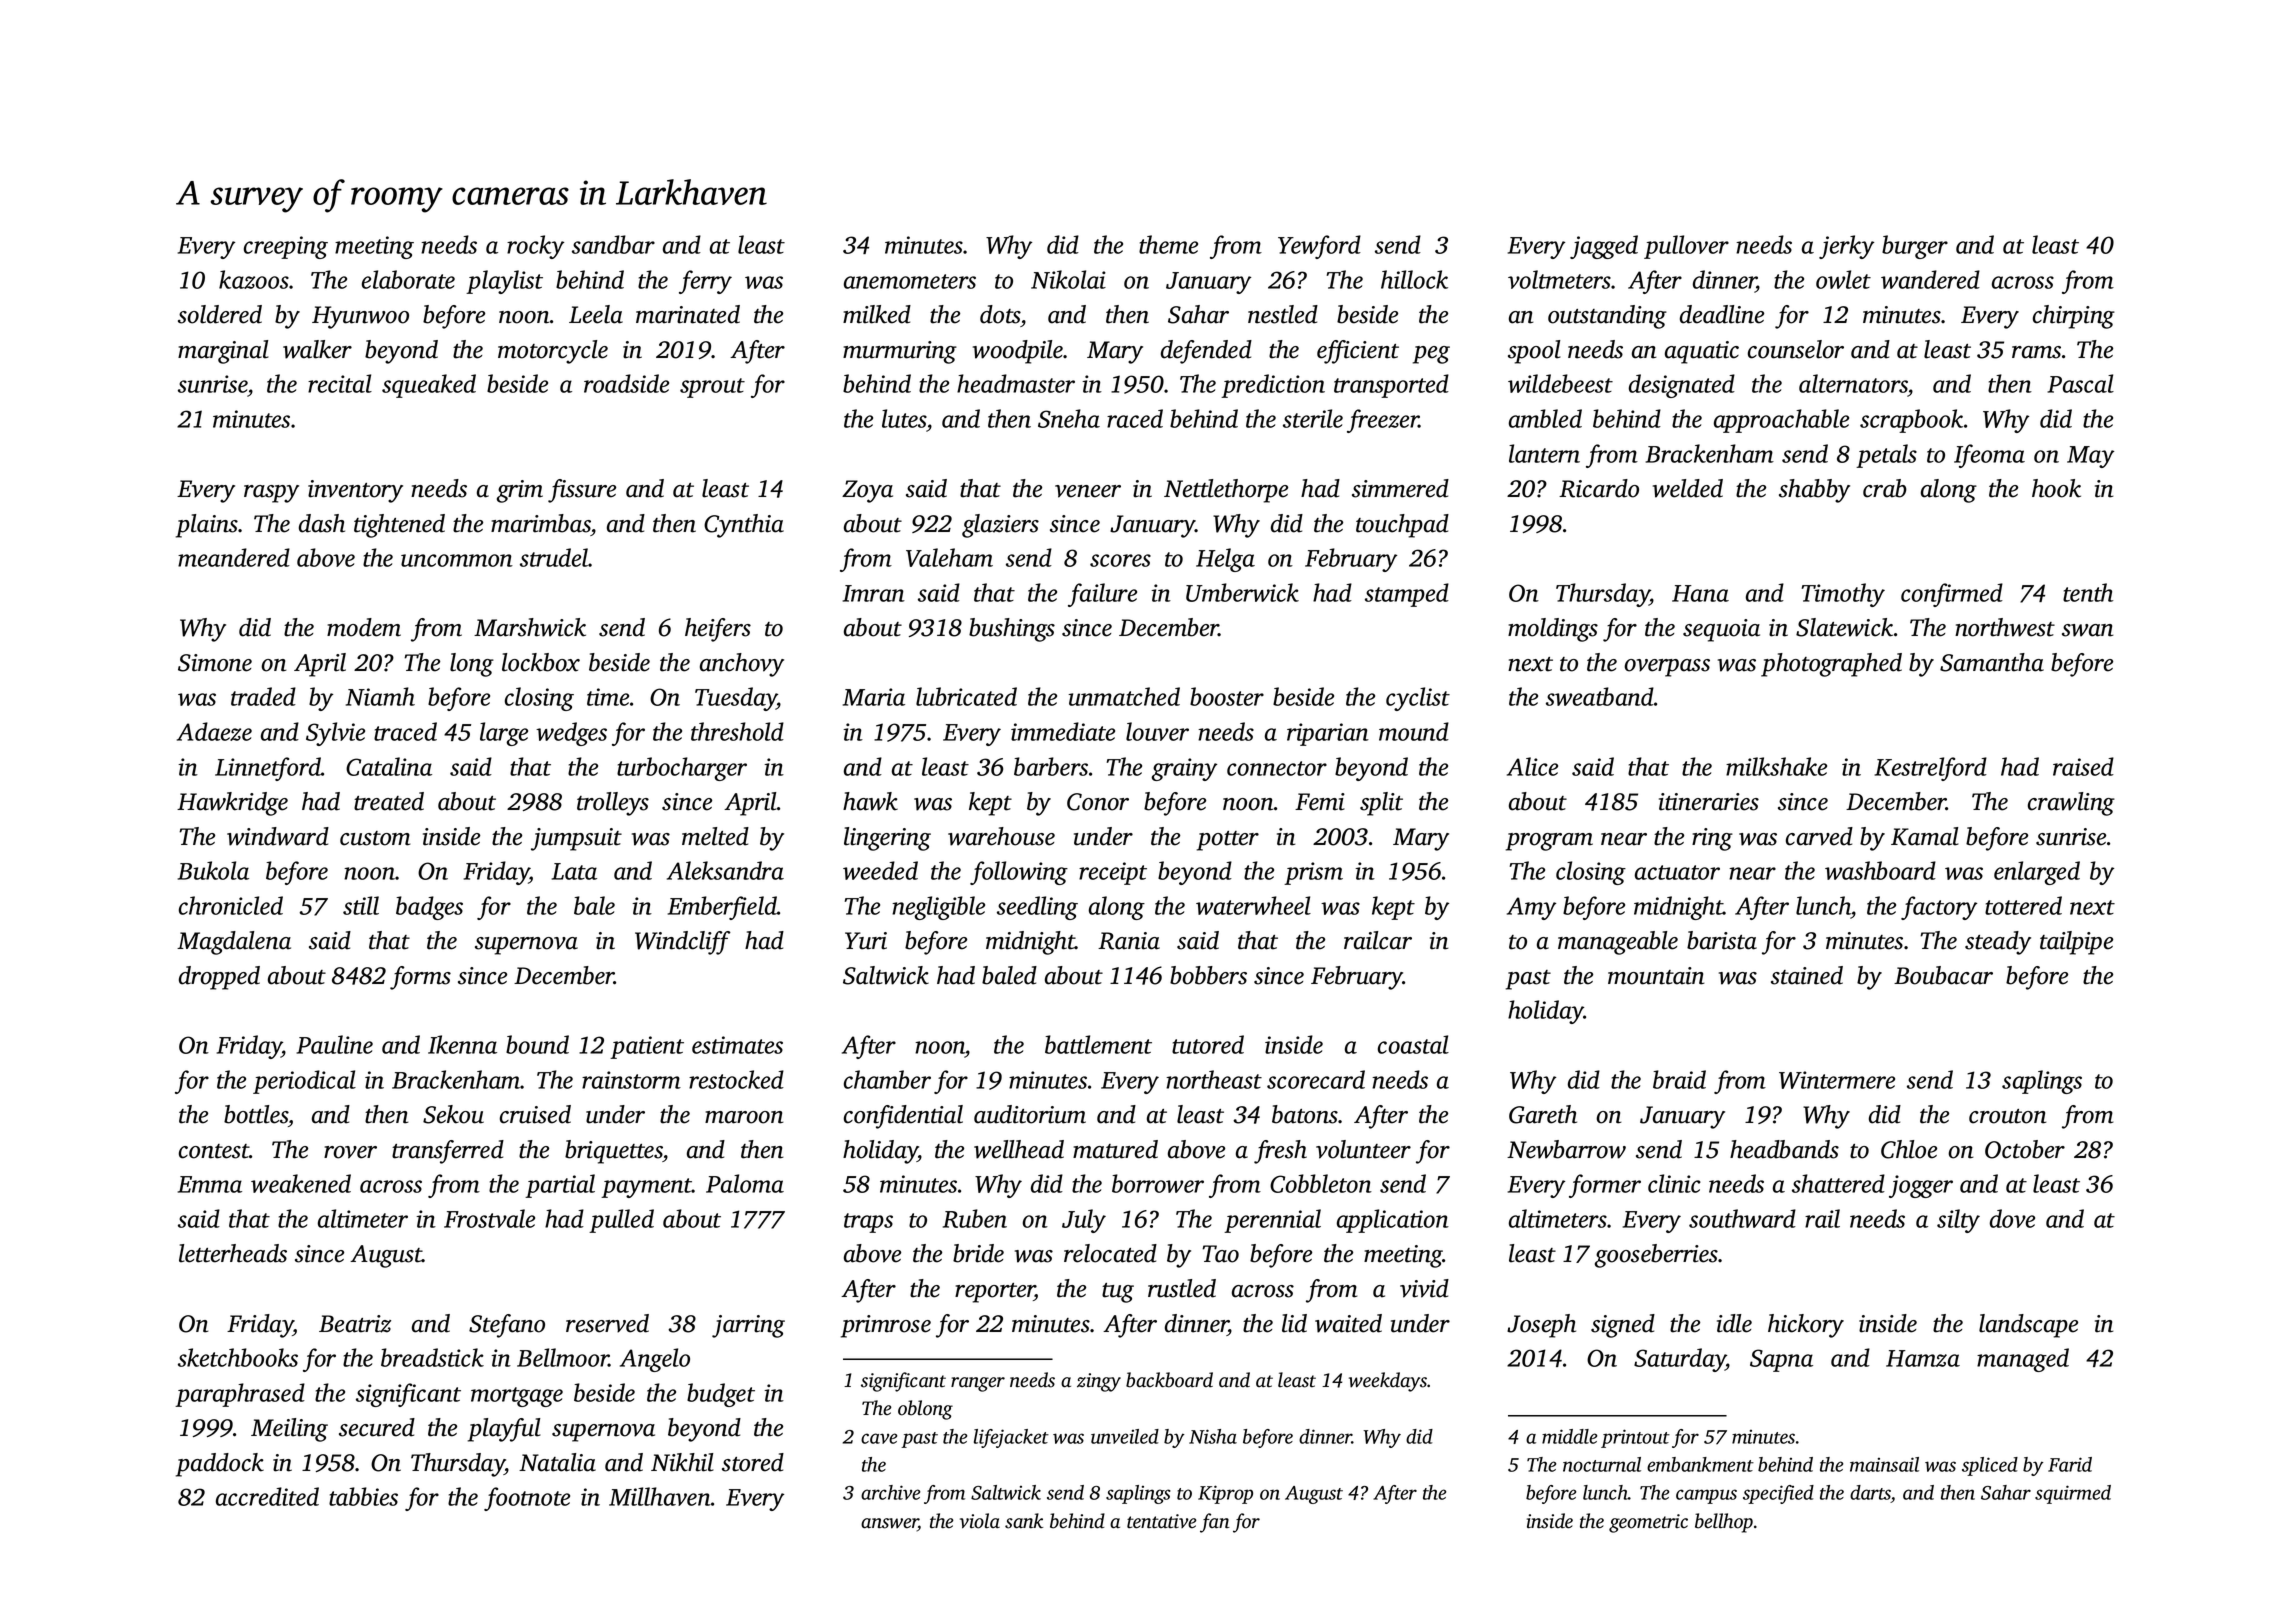  What do you see at coordinates (1418, 699) in the image?
I see `cyclist` at bounding box center [1418, 699].
